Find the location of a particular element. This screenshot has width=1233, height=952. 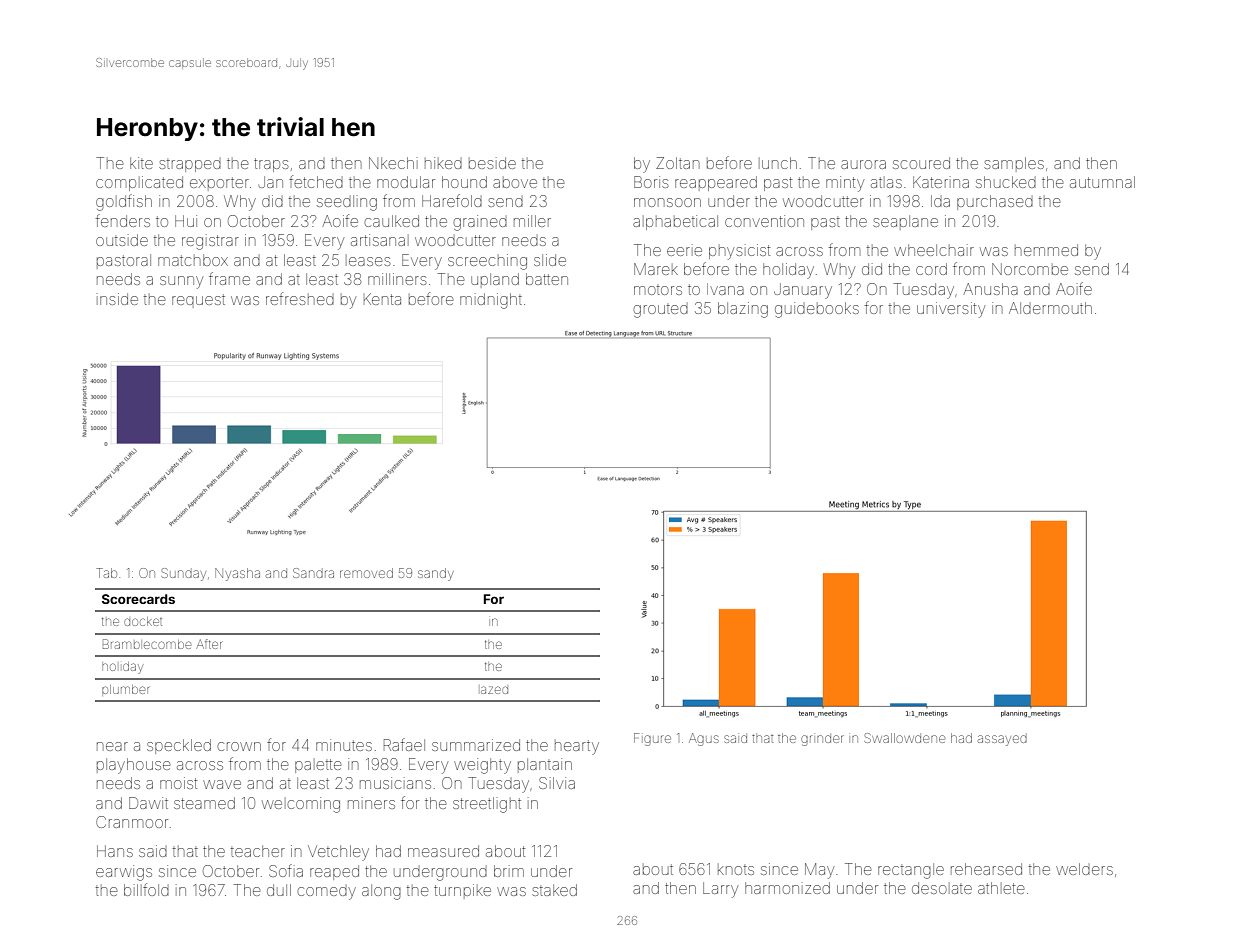

sandy is located at coordinates (436, 574).
